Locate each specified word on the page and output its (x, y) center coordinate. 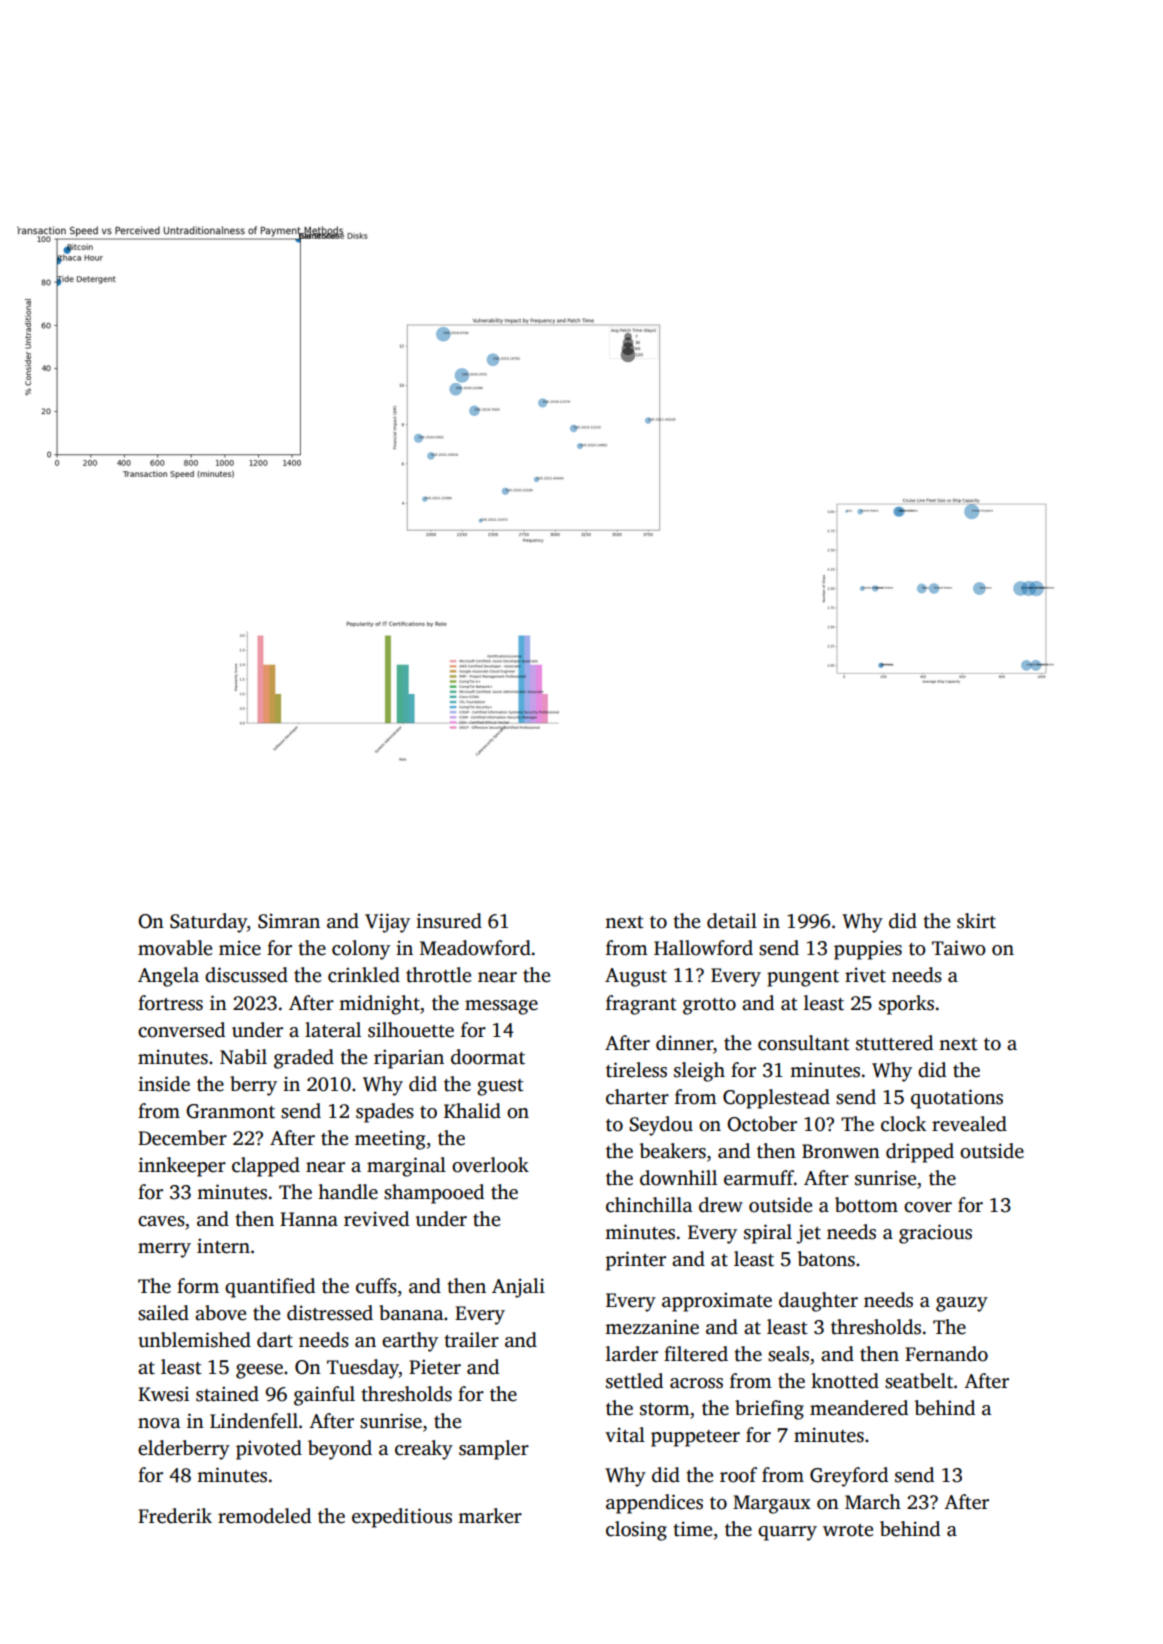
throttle (438, 975)
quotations (957, 1099)
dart (275, 1340)
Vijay (387, 923)
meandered (859, 1408)
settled (634, 1381)
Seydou (661, 1126)
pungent (803, 978)
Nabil (243, 1057)
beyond (340, 1450)
